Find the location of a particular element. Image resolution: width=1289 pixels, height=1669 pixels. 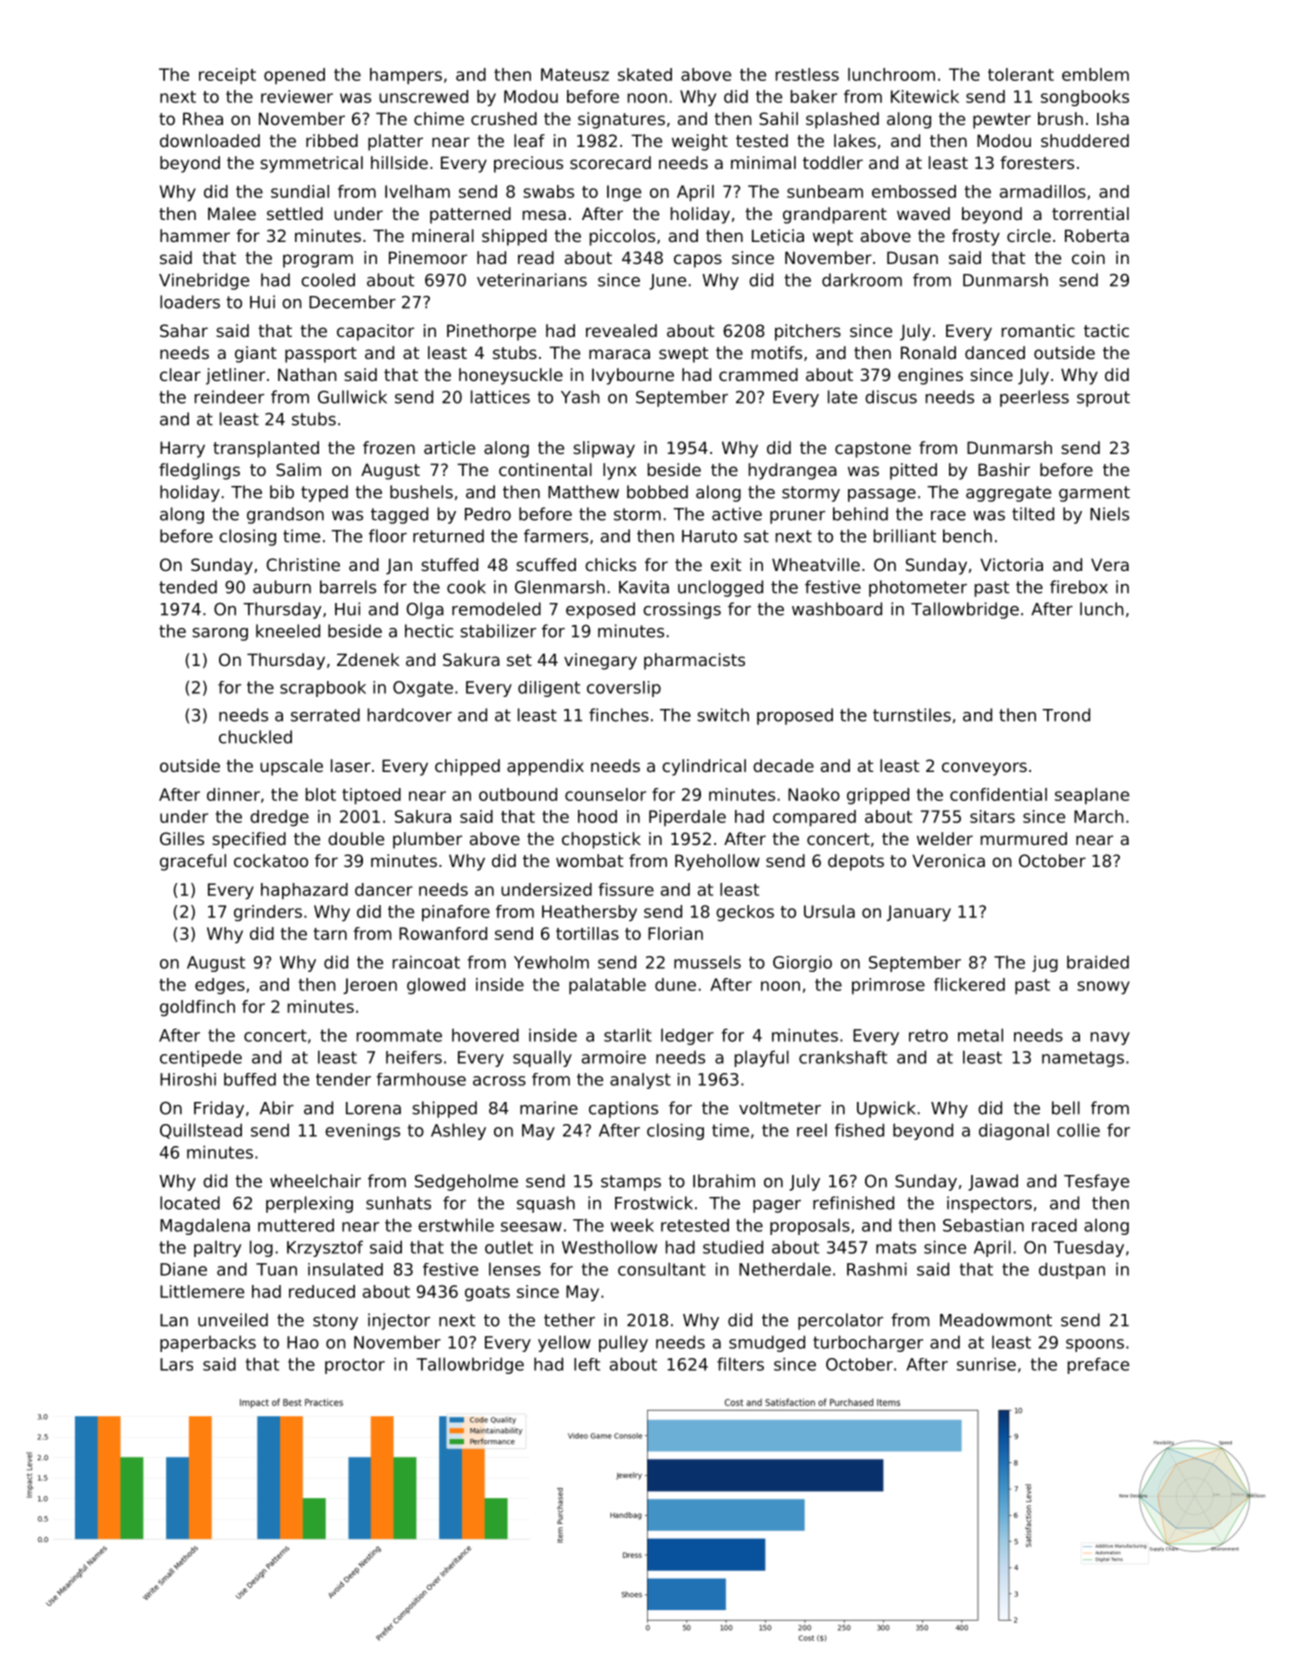

switch is located at coordinates (723, 715).
